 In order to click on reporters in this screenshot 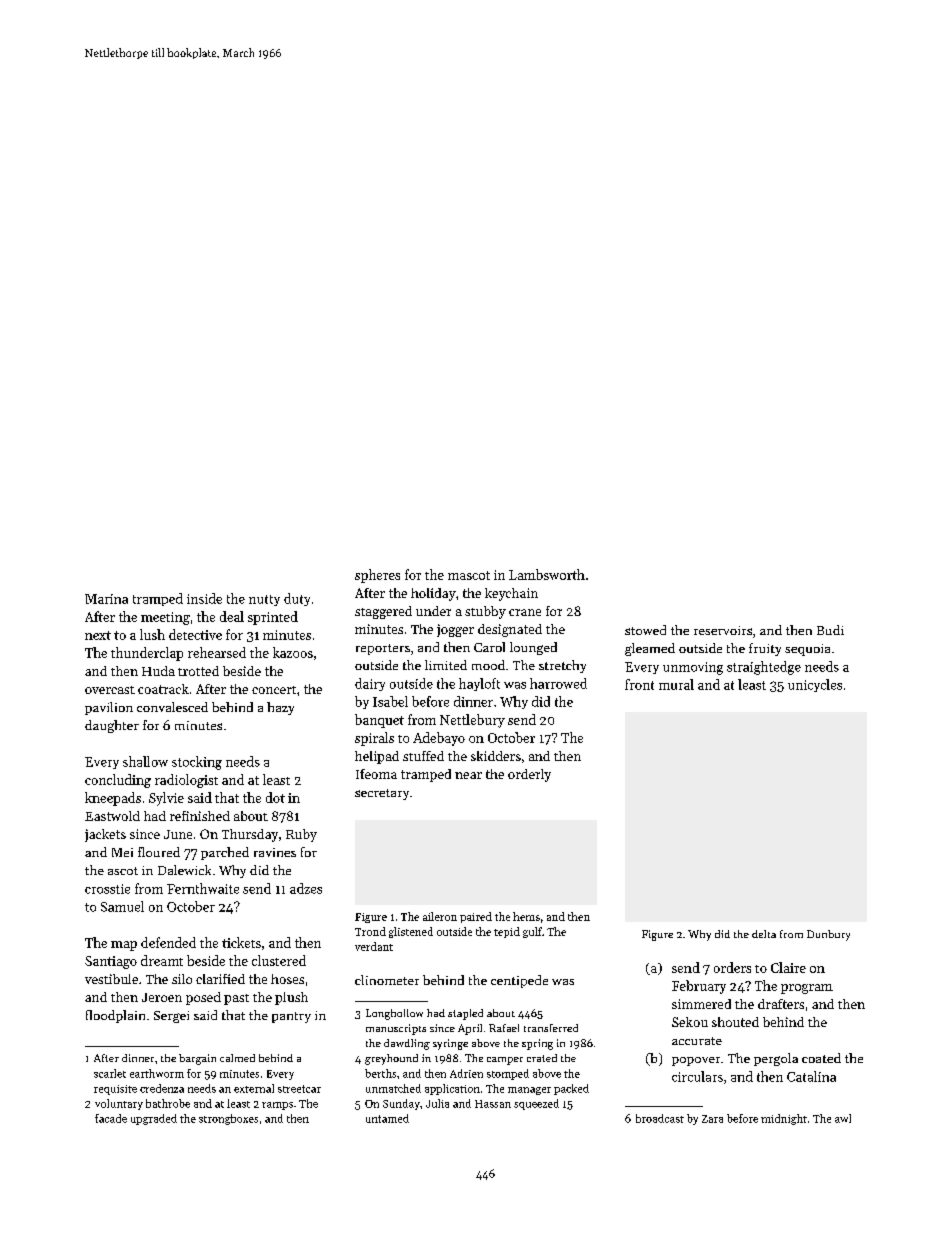, I will do `click(383, 649)`.
